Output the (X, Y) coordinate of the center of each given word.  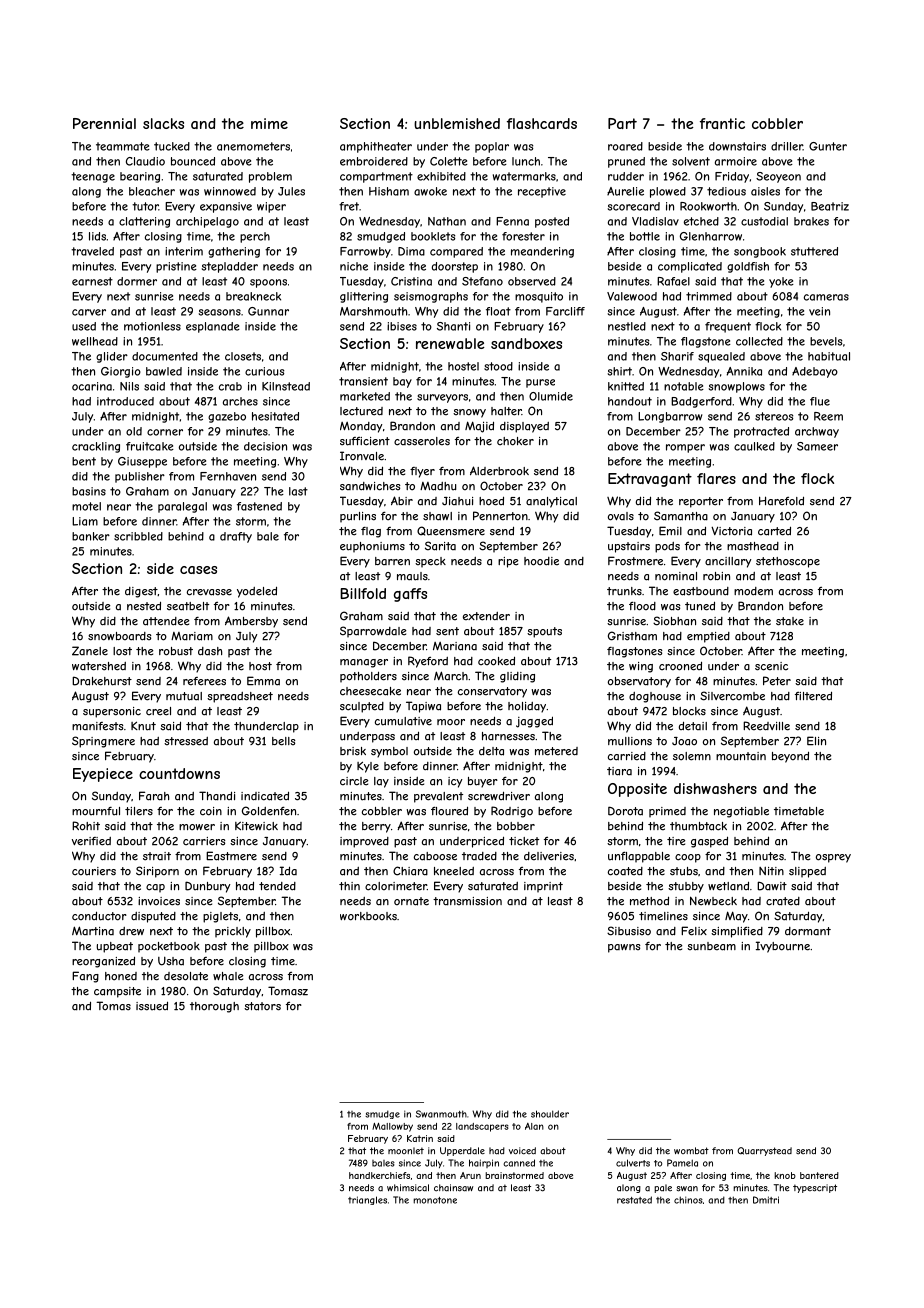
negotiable (741, 812)
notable (684, 386)
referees (204, 681)
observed (532, 281)
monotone (435, 1200)
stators (262, 1006)
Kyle (368, 767)
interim (184, 251)
